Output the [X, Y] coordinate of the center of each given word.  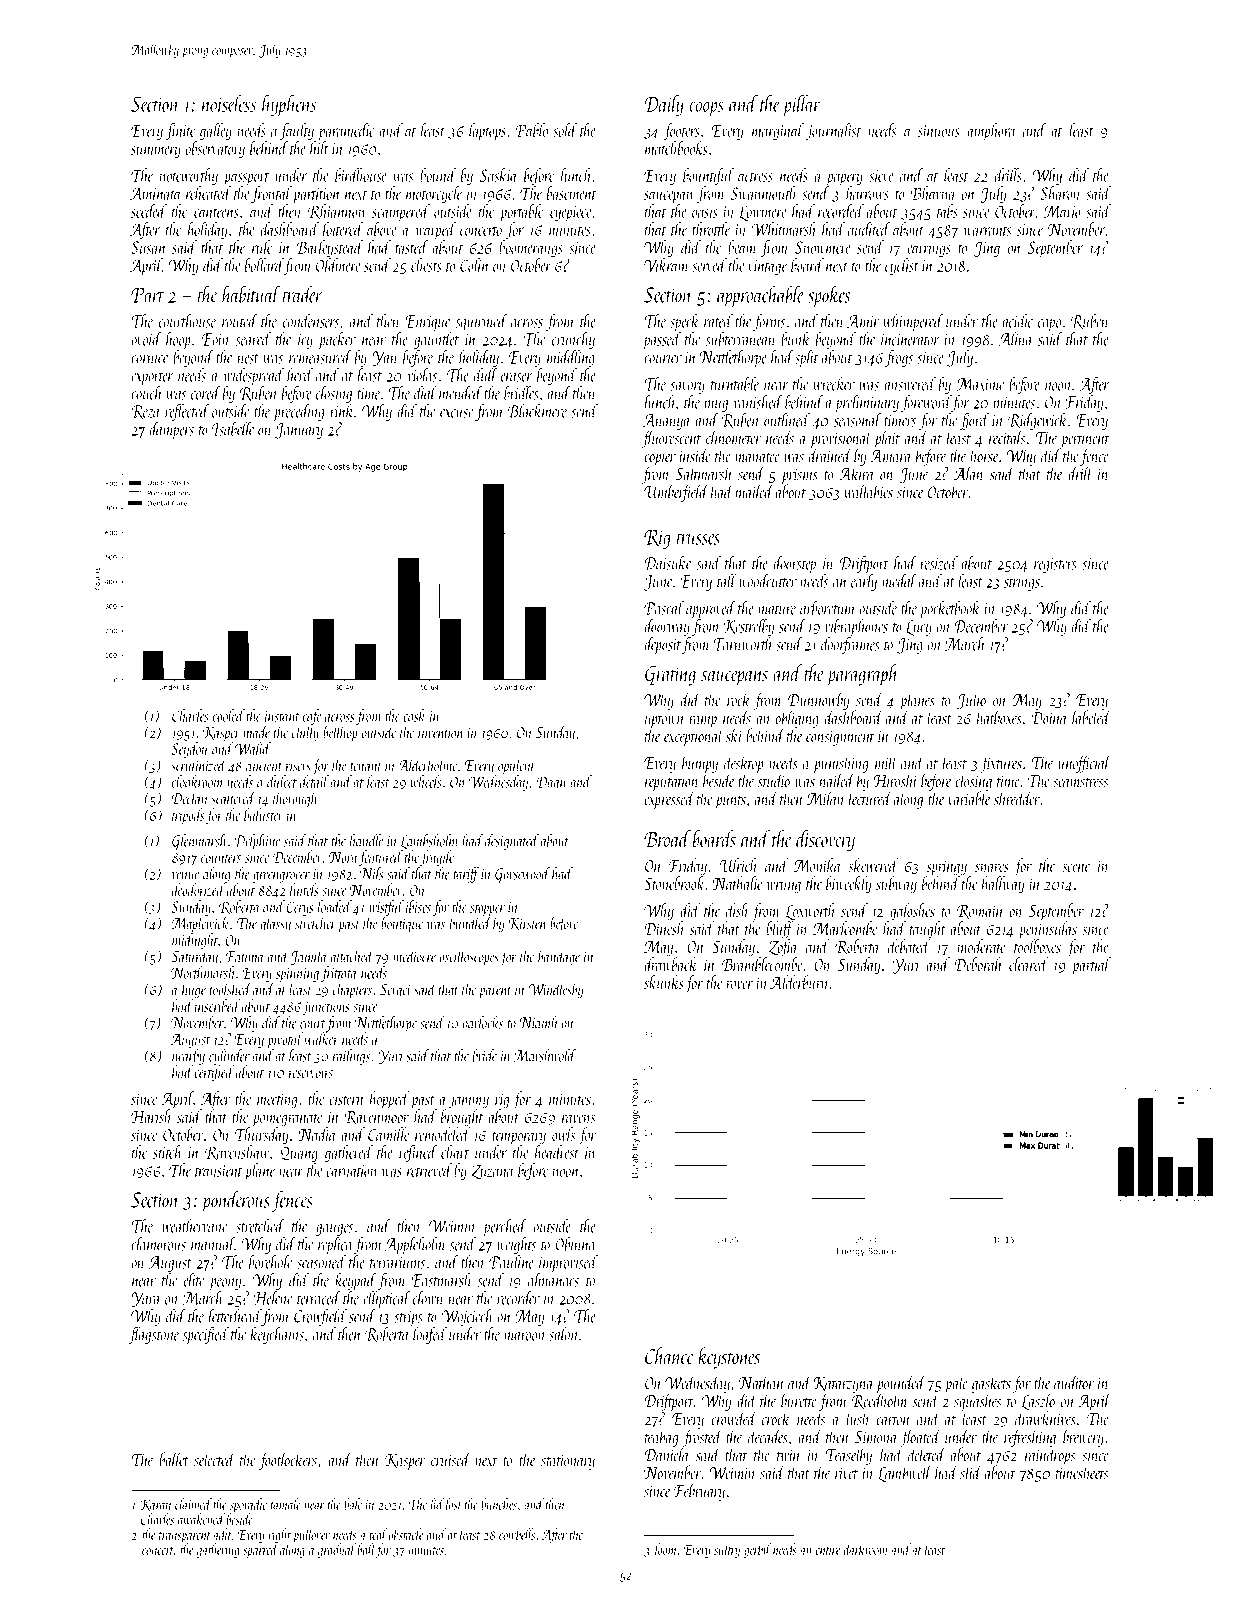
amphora [991, 132]
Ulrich [739, 865]
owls [563, 1134]
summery [156, 152]
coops [706, 109]
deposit [663, 646]
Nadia [317, 1134]
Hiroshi [895, 780]
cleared [1028, 964]
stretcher [315, 923]
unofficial [1084, 764]
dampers [171, 430]
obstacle [406, 1534]
